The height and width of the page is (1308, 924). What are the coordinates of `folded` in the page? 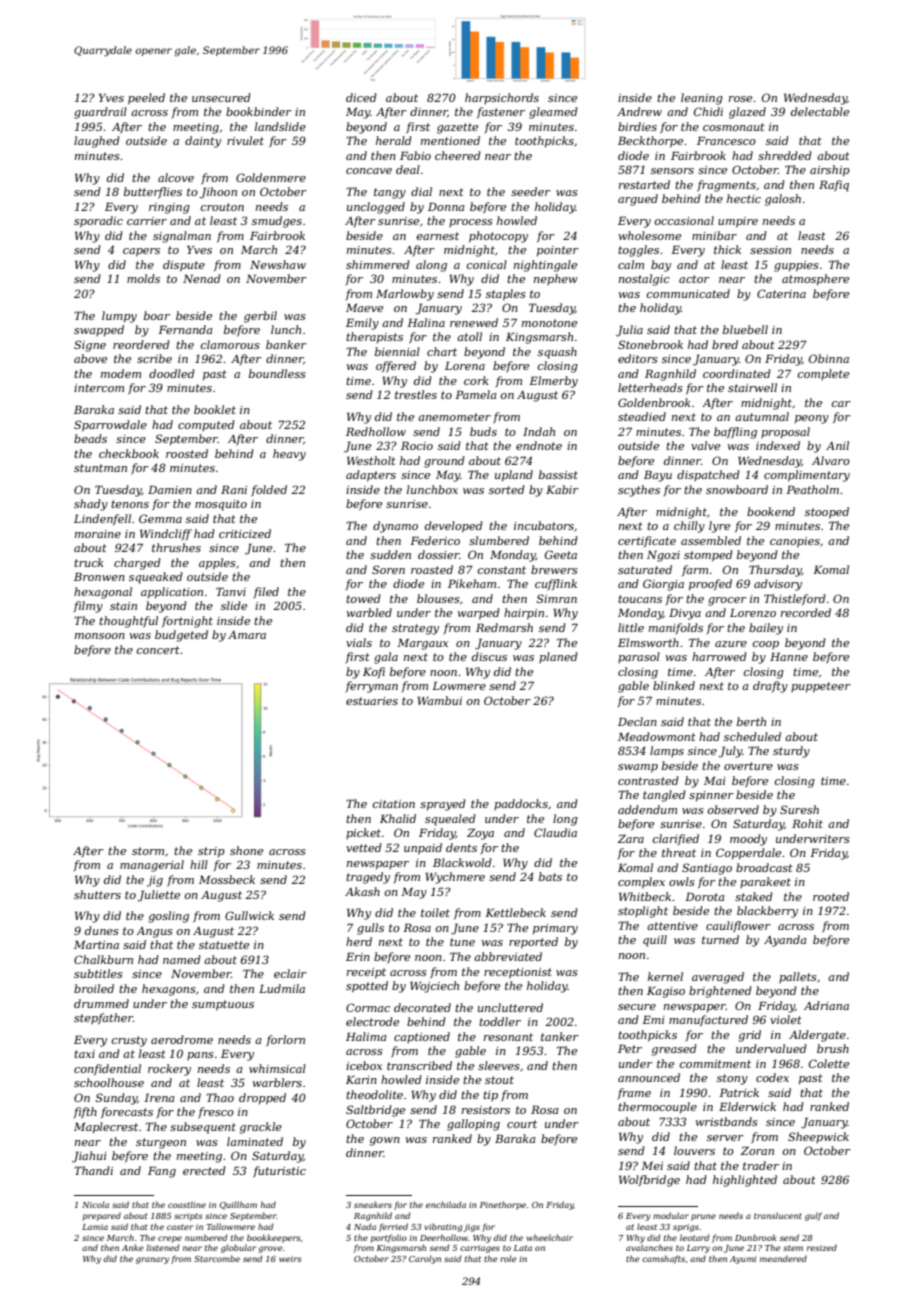 It's located at (269, 491).
